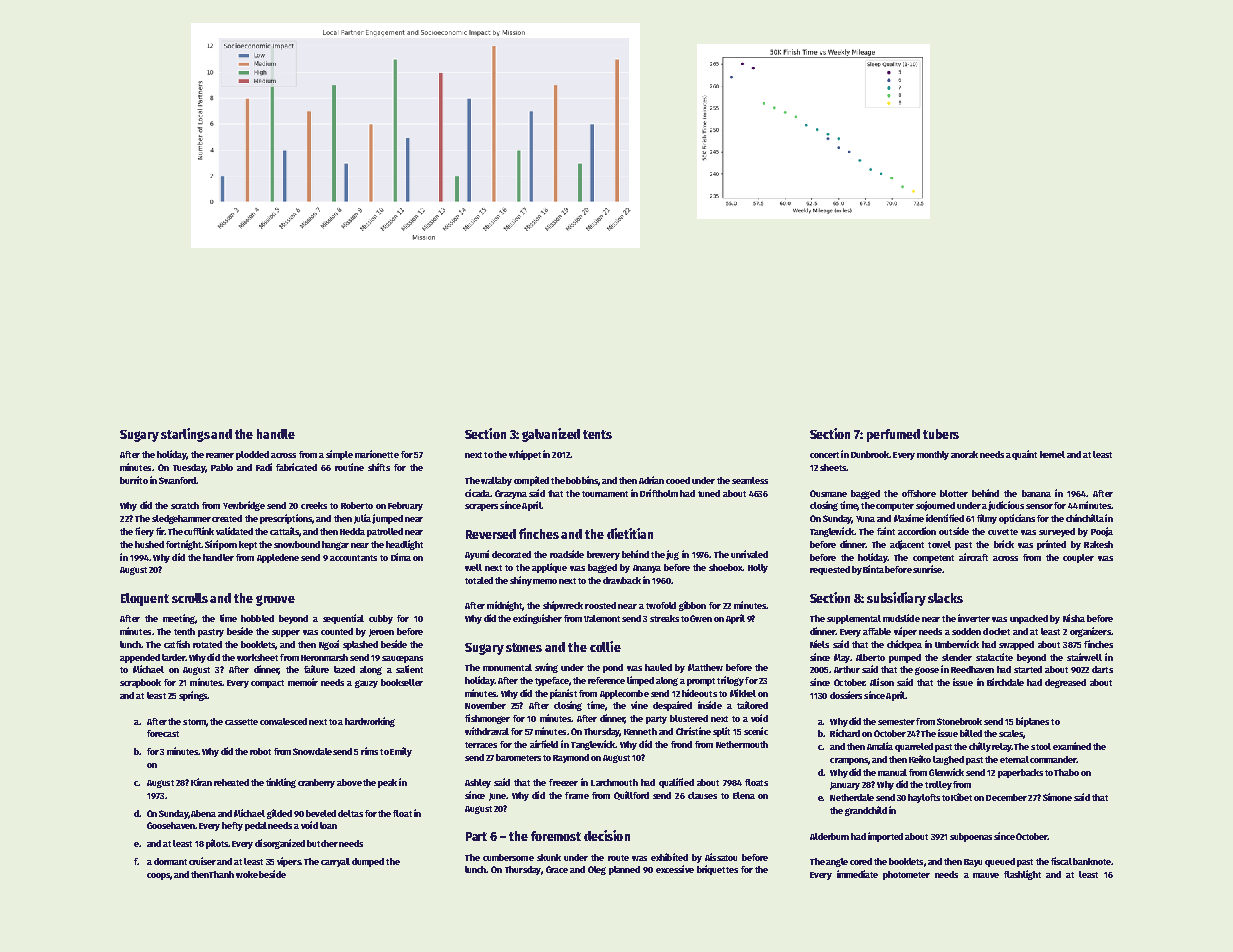  Describe the element at coordinates (379, 467) in the document. I see `shifts` at that location.
